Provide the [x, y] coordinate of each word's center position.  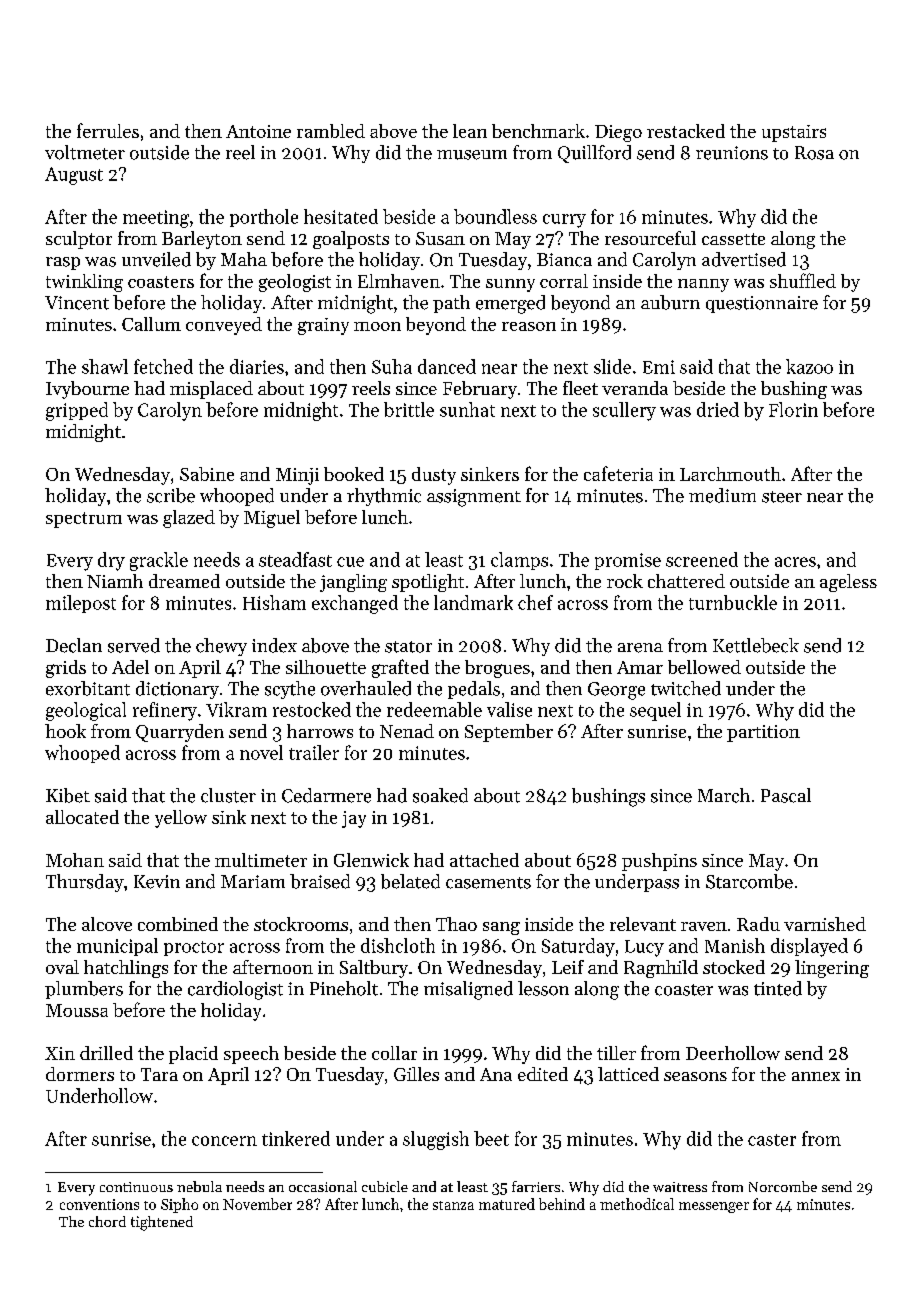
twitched [686, 688]
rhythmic [384, 497]
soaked [440, 795]
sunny [510, 285]
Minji [297, 476]
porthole [264, 218]
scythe [290, 690]
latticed [628, 1074]
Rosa [814, 153]
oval [62, 967]
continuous [136, 1187]
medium [722, 495]
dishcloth [398, 945]
